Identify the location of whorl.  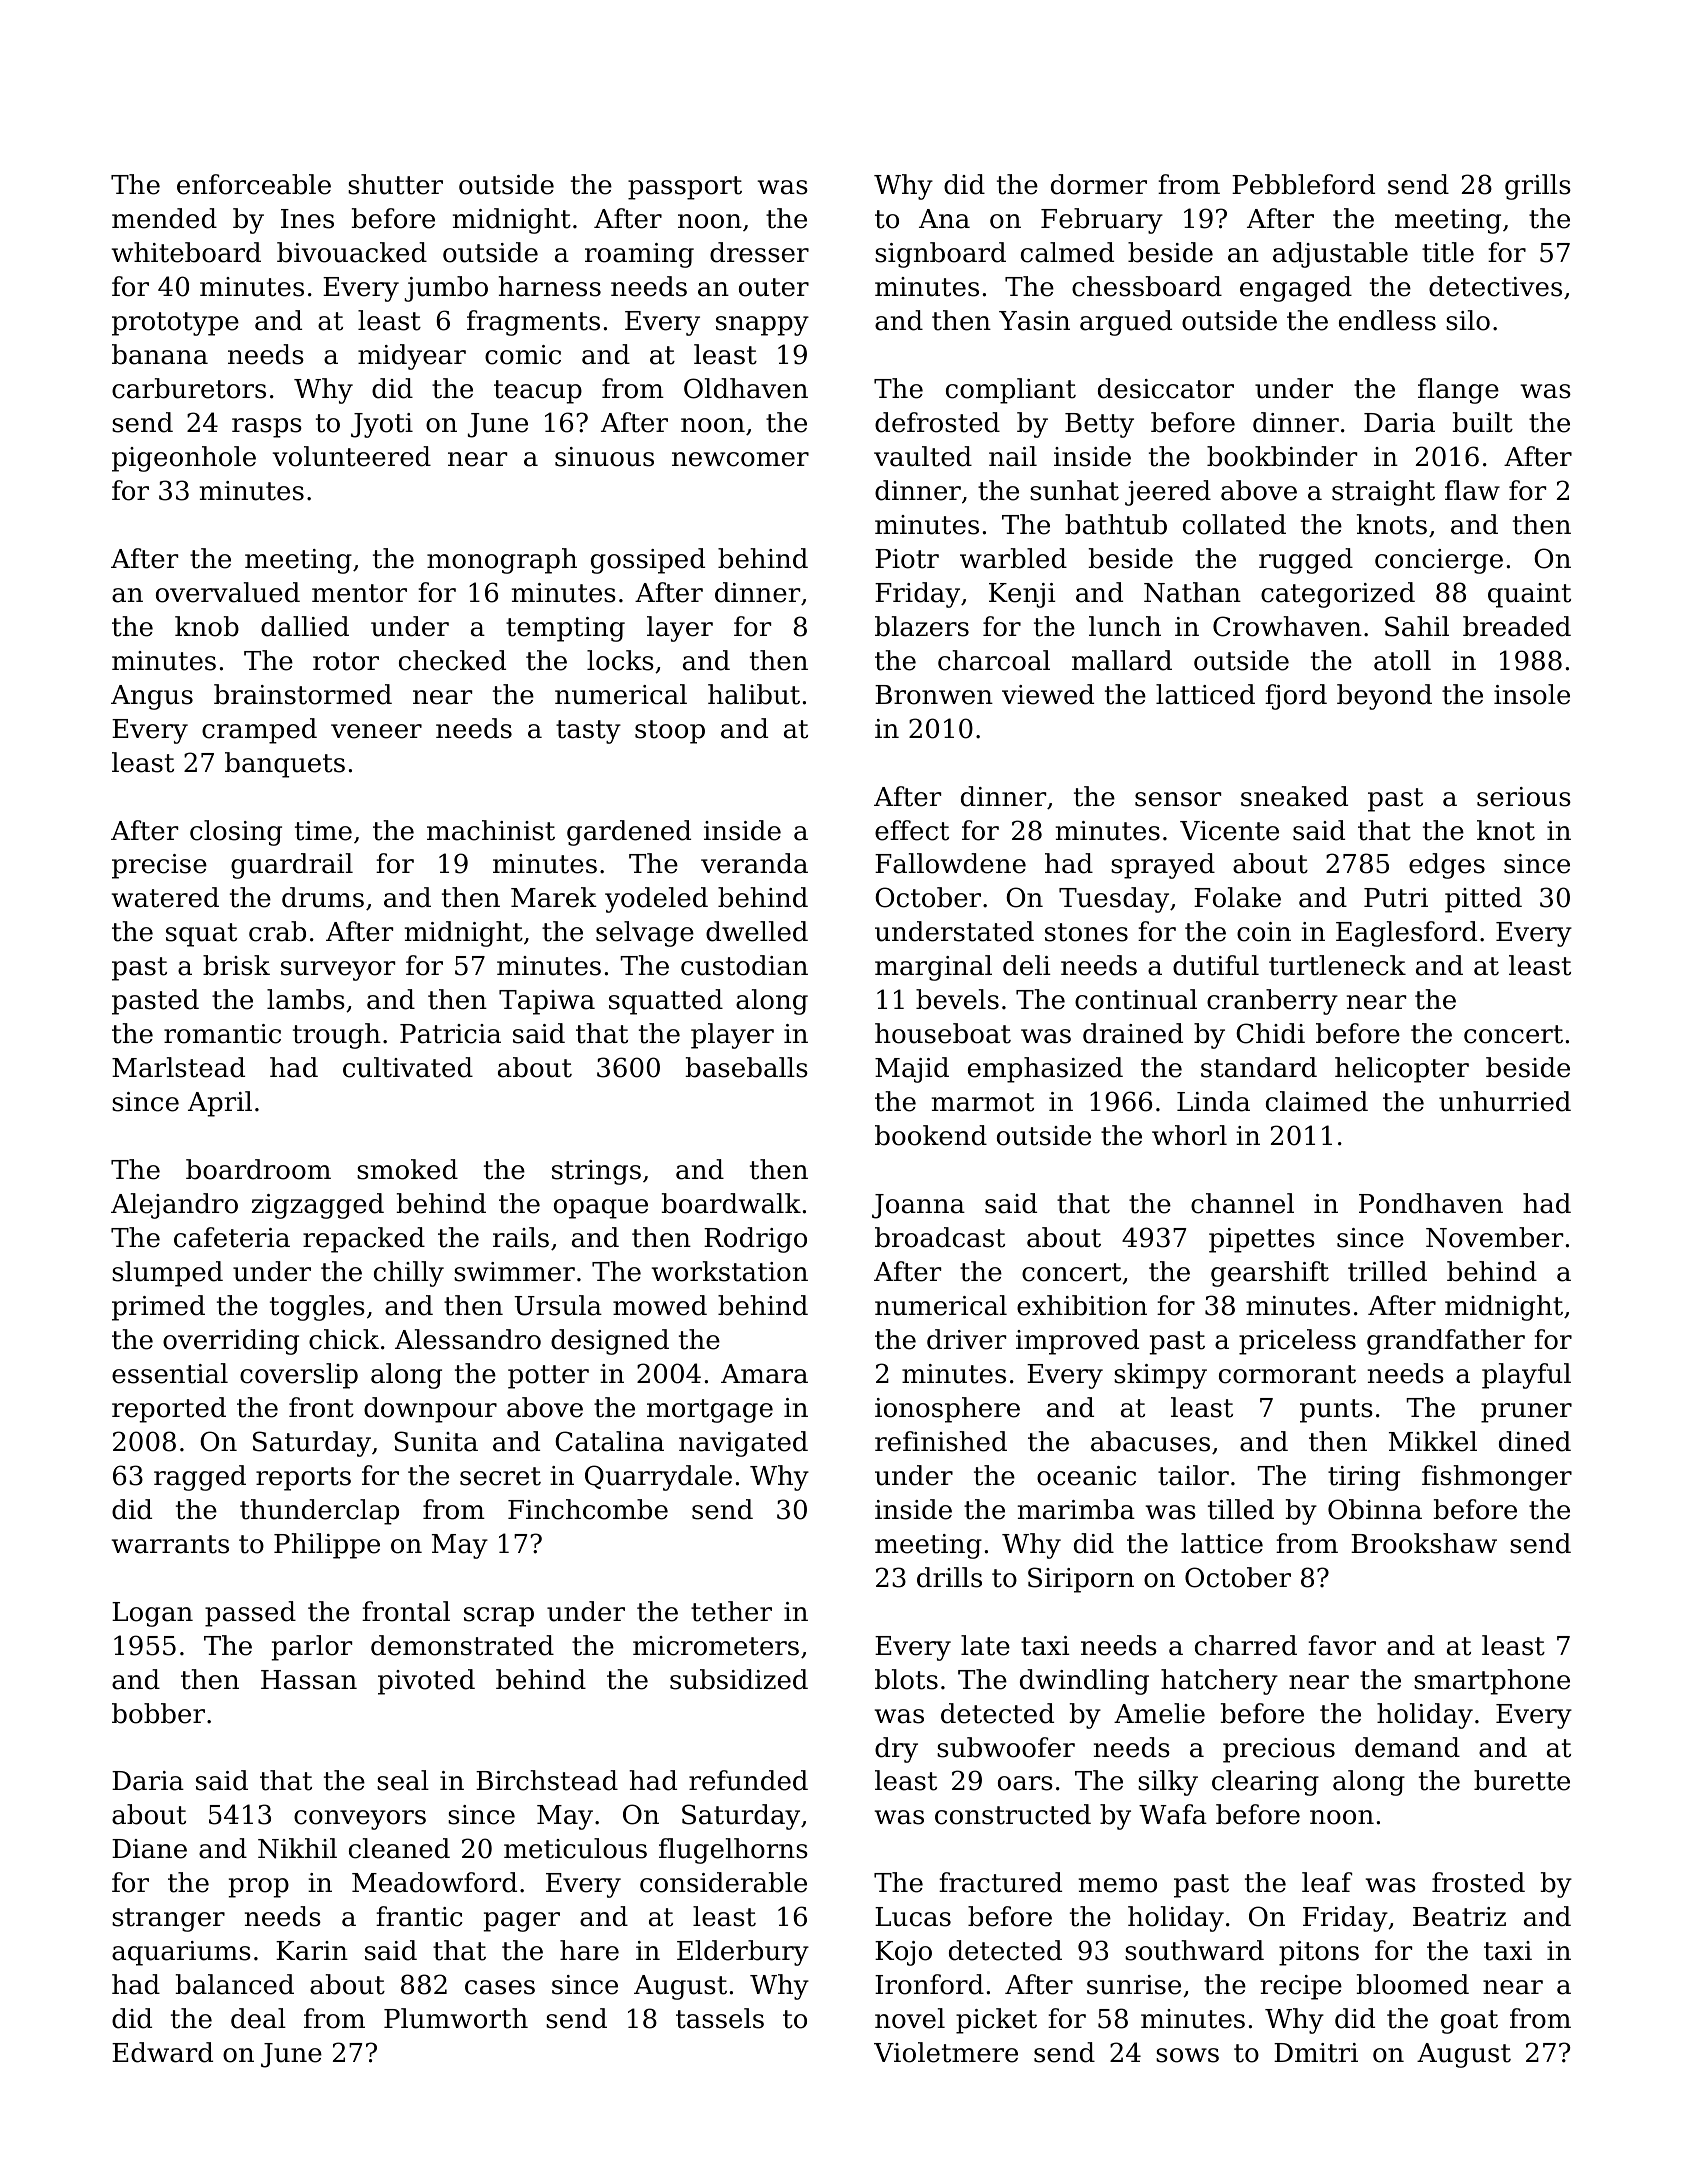
(1189, 1135).
